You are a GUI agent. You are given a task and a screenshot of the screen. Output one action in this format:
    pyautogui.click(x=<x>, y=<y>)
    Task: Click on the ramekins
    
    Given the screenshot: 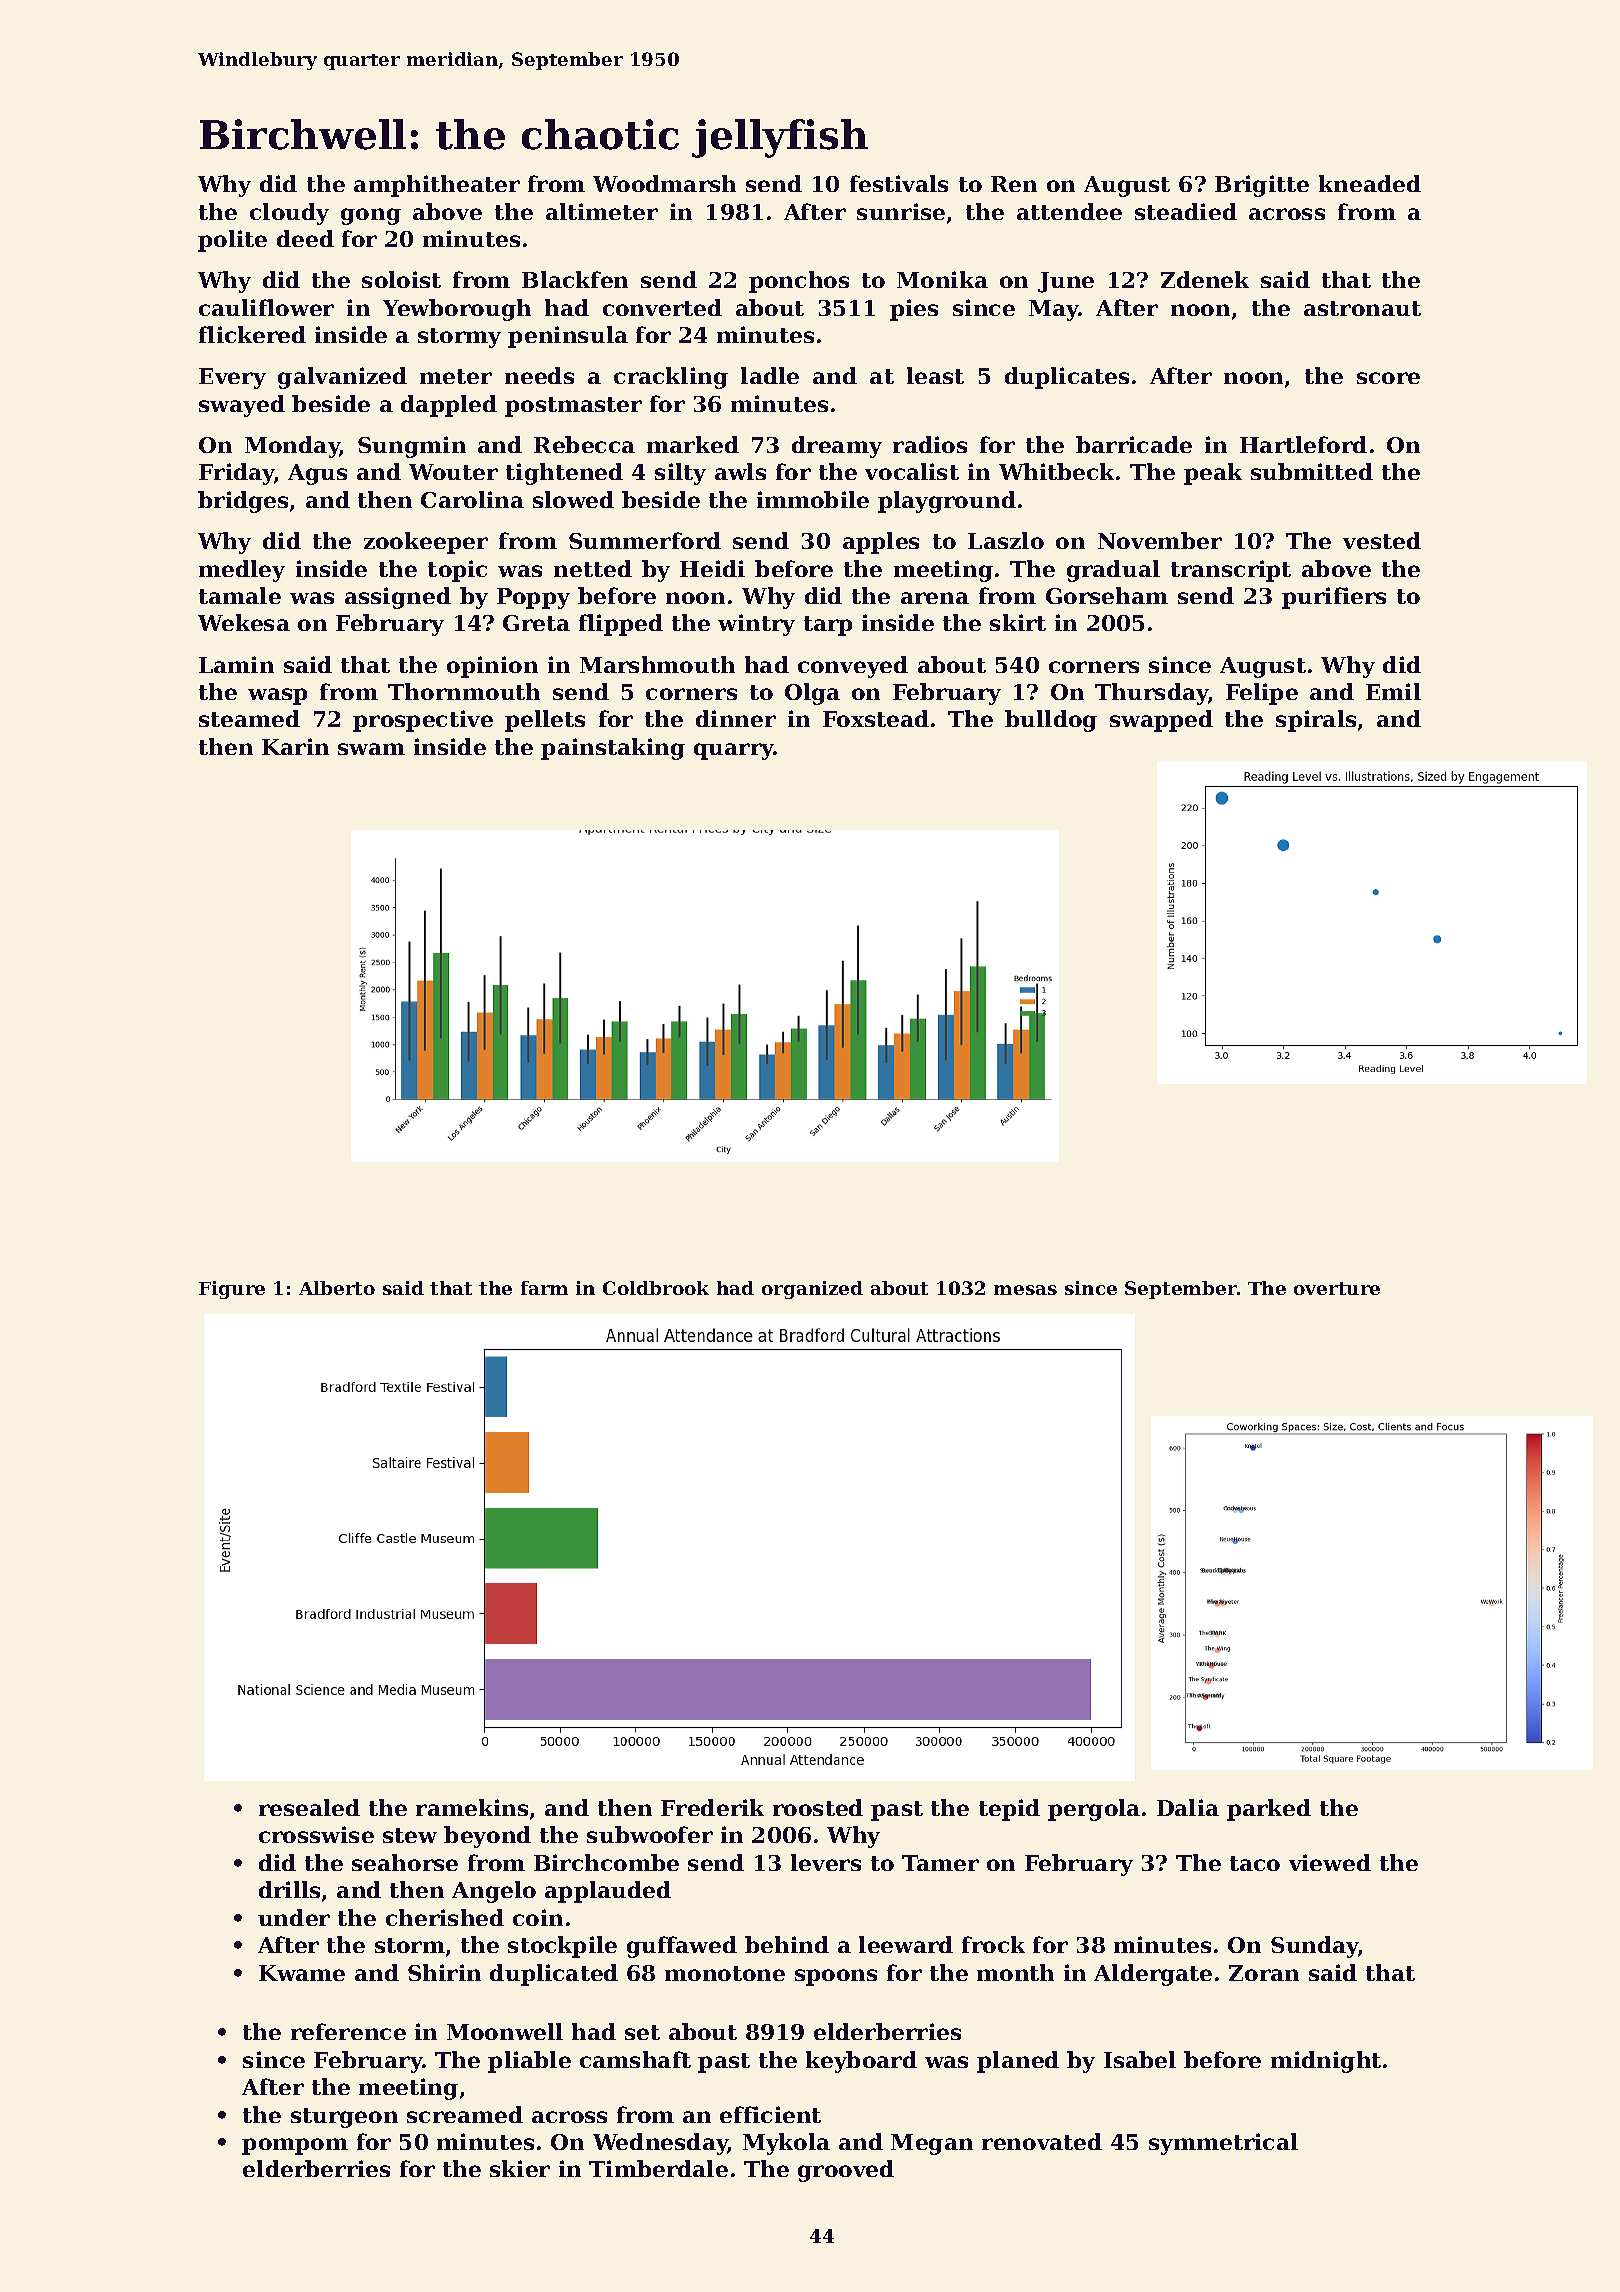 What is the action you would take?
    pyautogui.click(x=472, y=1807)
